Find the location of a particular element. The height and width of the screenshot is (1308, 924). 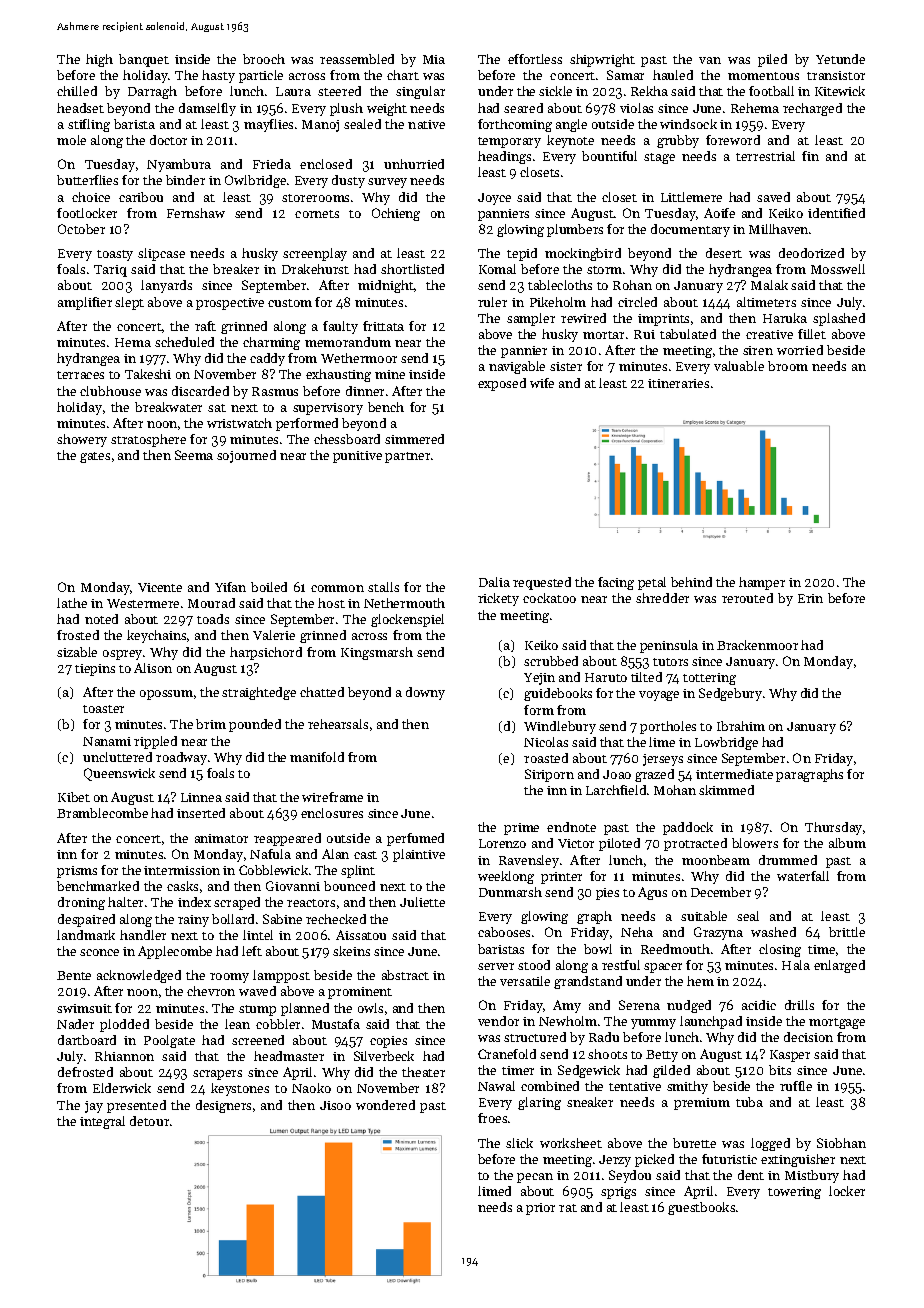

Dalia is located at coordinates (494, 582).
